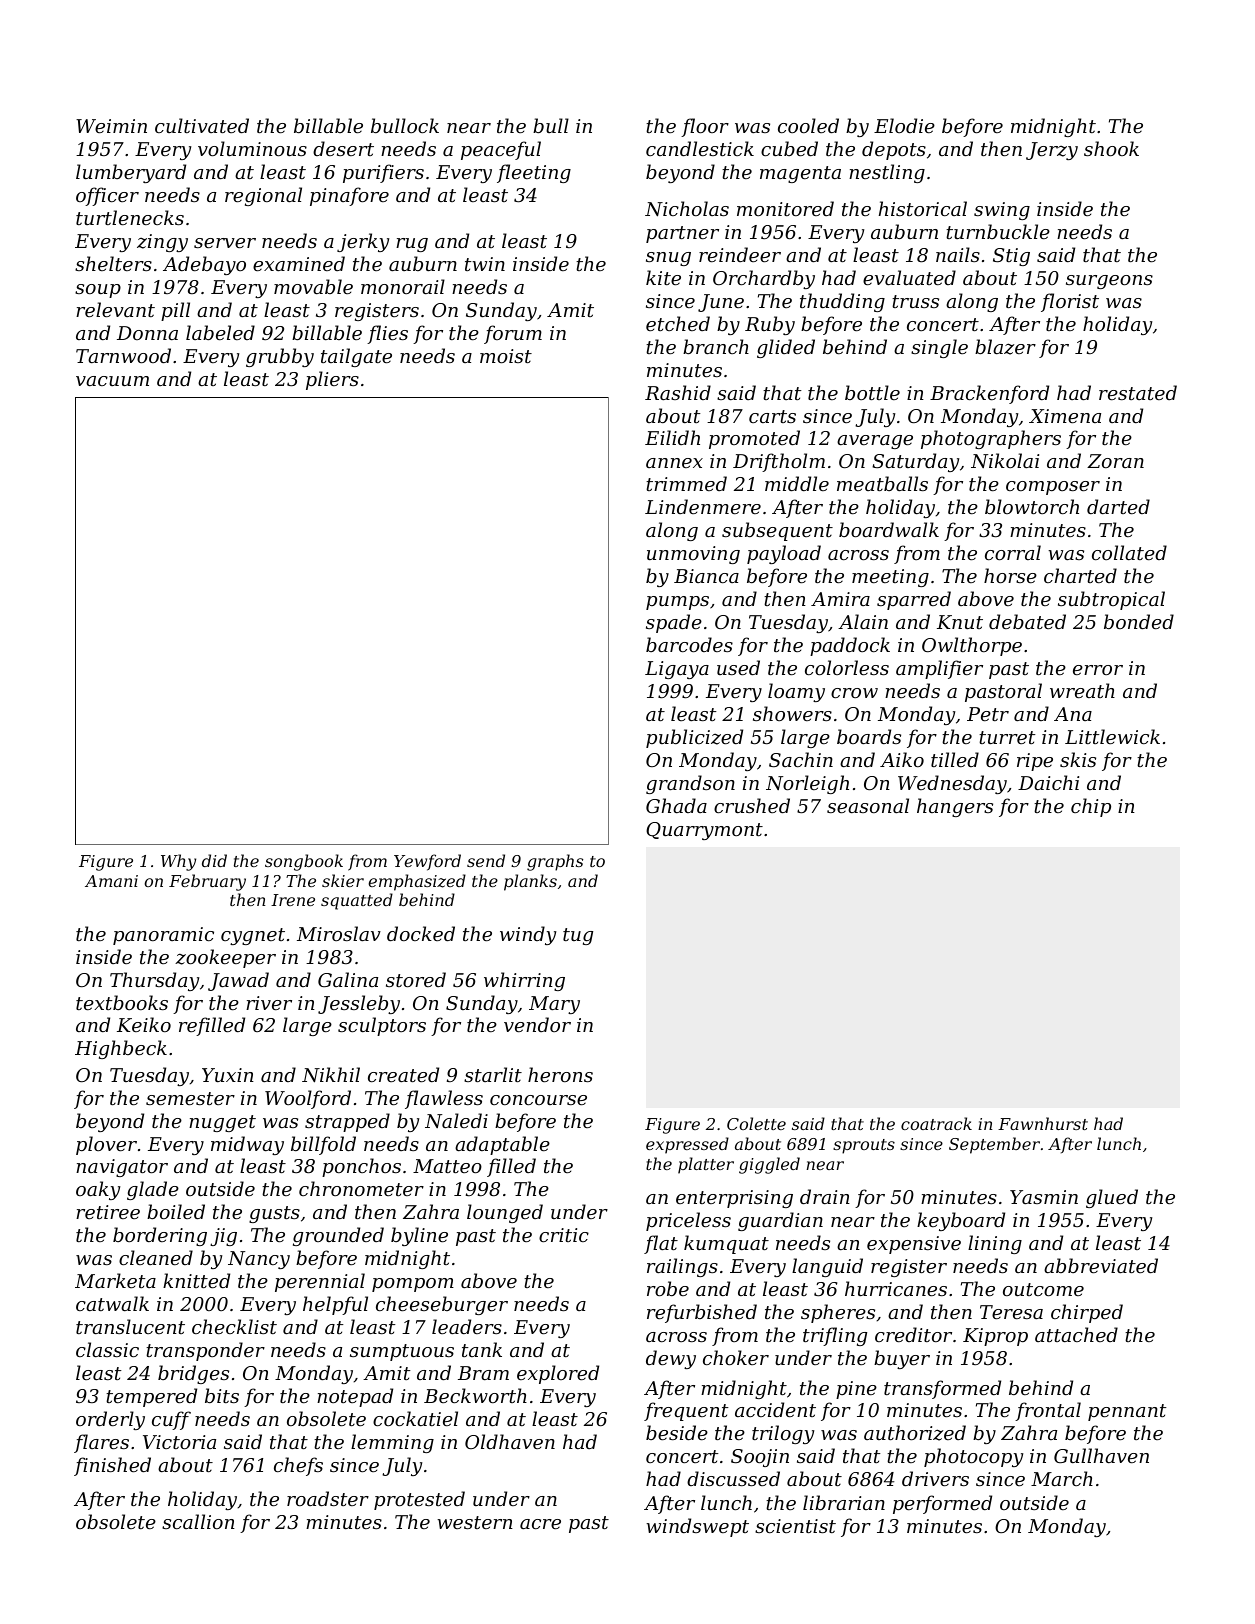  What do you see at coordinates (501, 150) in the screenshot?
I see `peaceful` at bounding box center [501, 150].
